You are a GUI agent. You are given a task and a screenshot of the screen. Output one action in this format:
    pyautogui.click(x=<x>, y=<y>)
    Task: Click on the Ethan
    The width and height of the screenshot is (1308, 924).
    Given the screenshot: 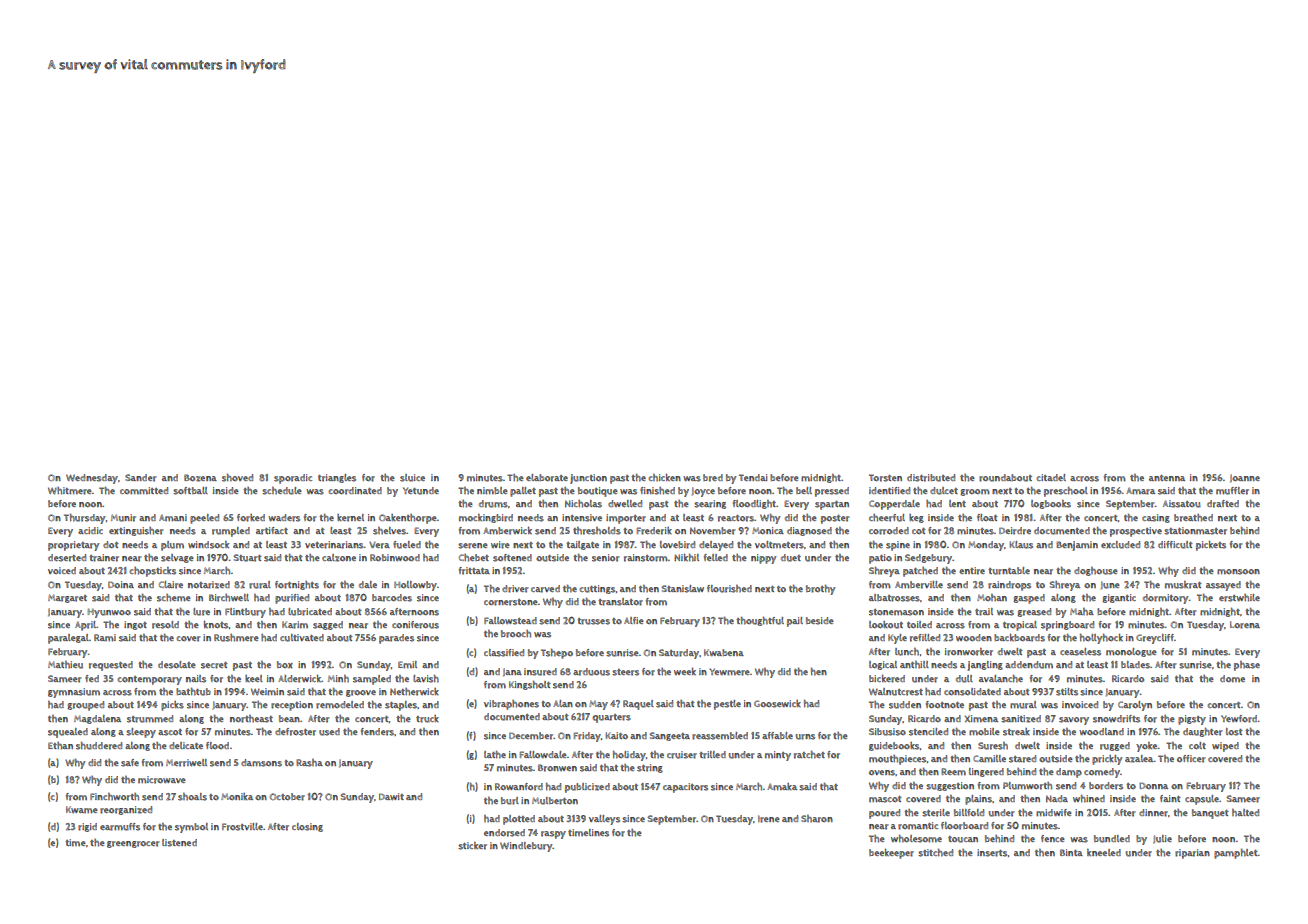 What is the action you would take?
    pyautogui.click(x=60, y=746)
